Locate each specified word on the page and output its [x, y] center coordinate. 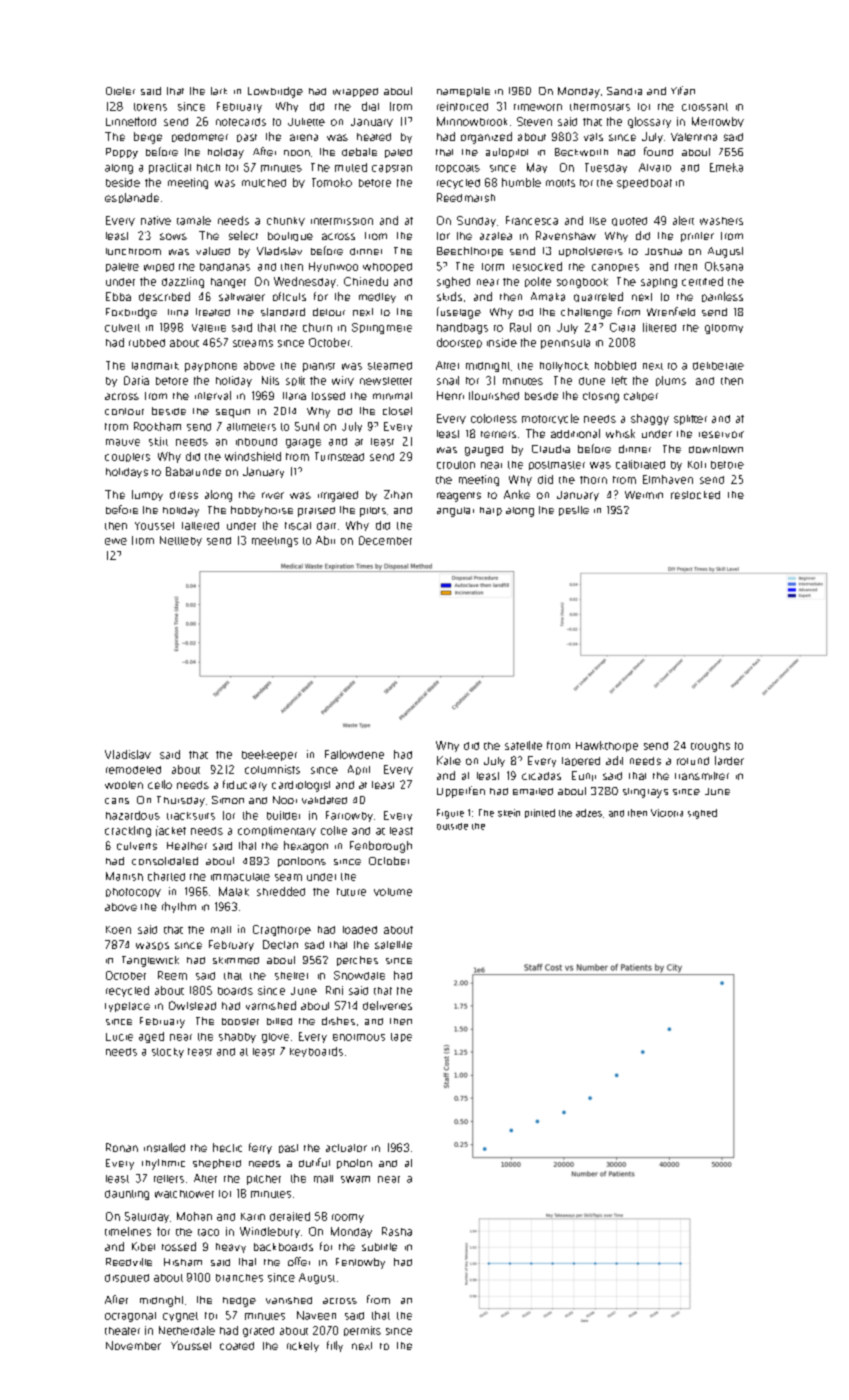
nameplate [463, 92]
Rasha [397, 1231]
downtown [716, 449]
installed [164, 1147]
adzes [589, 813]
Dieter [120, 91]
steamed [390, 366]
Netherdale [187, 1330]
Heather [187, 846]
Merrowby [718, 122]
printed [540, 813]
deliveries [387, 1005]
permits [362, 1331]
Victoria [667, 813]
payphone [211, 367]
